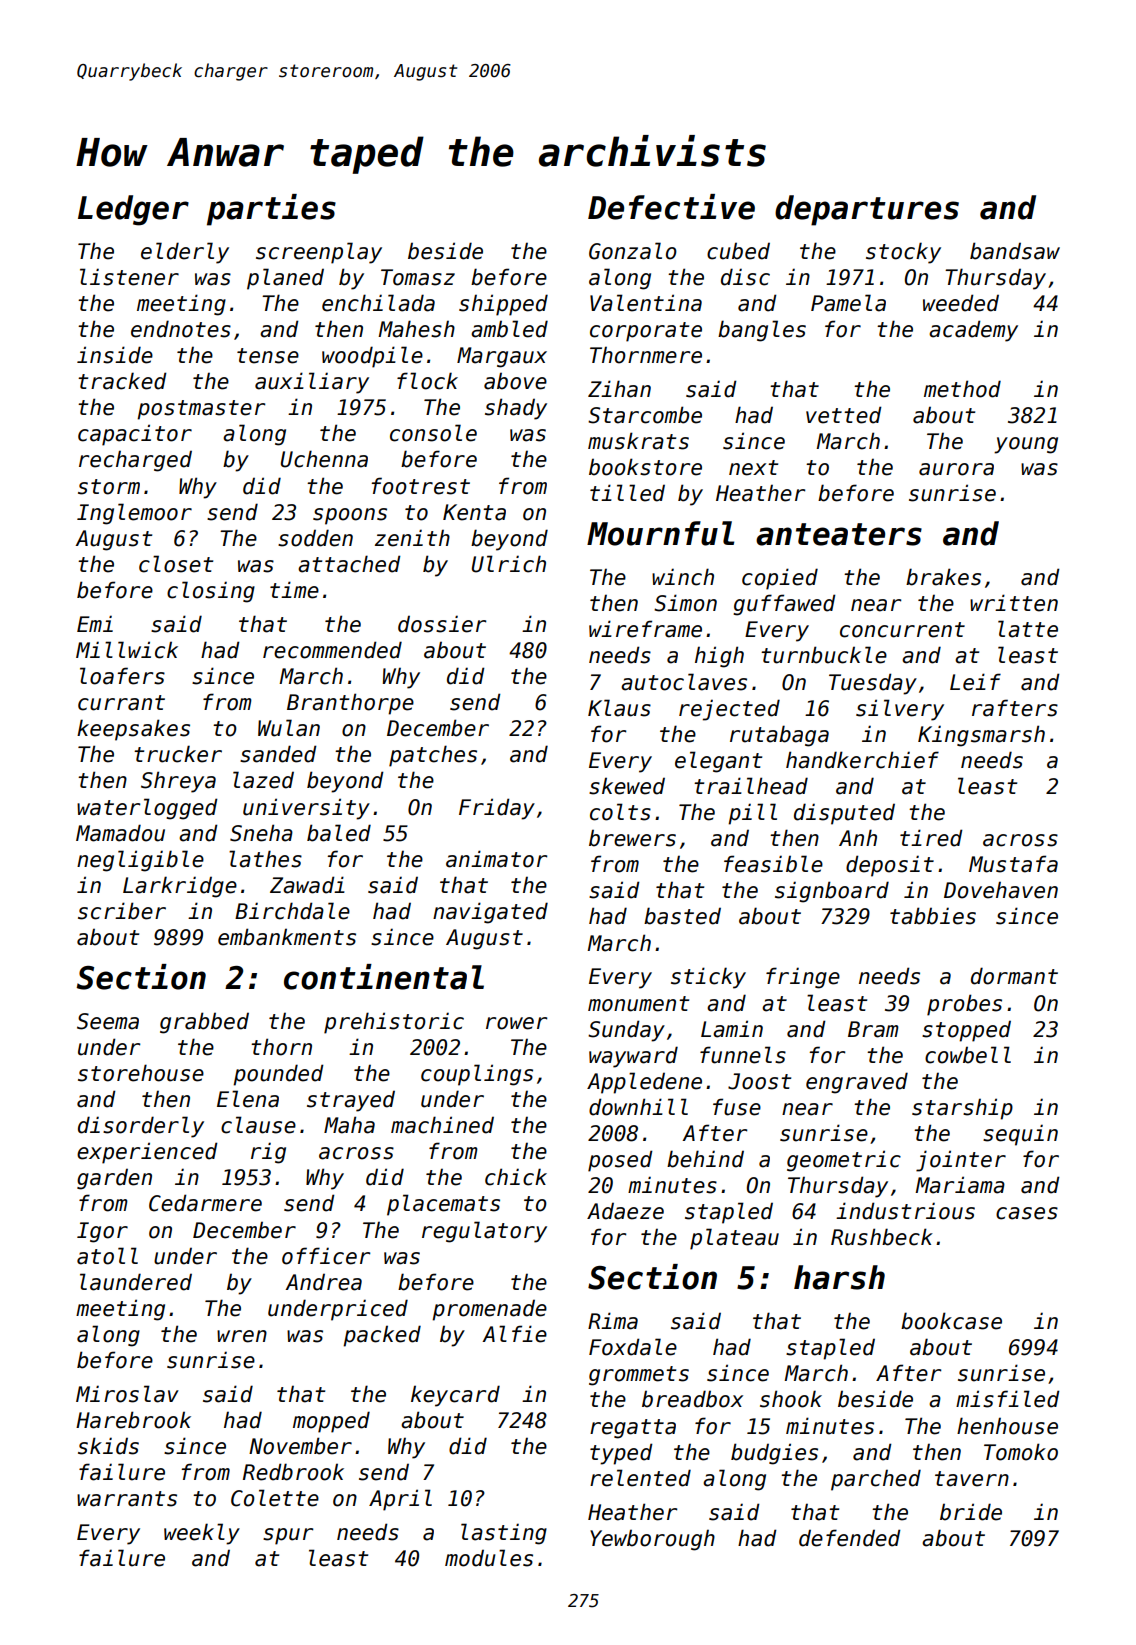 The height and width of the screenshot is (1645, 1136). What do you see at coordinates (1015, 251) in the screenshot?
I see `bandsaw` at bounding box center [1015, 251].
